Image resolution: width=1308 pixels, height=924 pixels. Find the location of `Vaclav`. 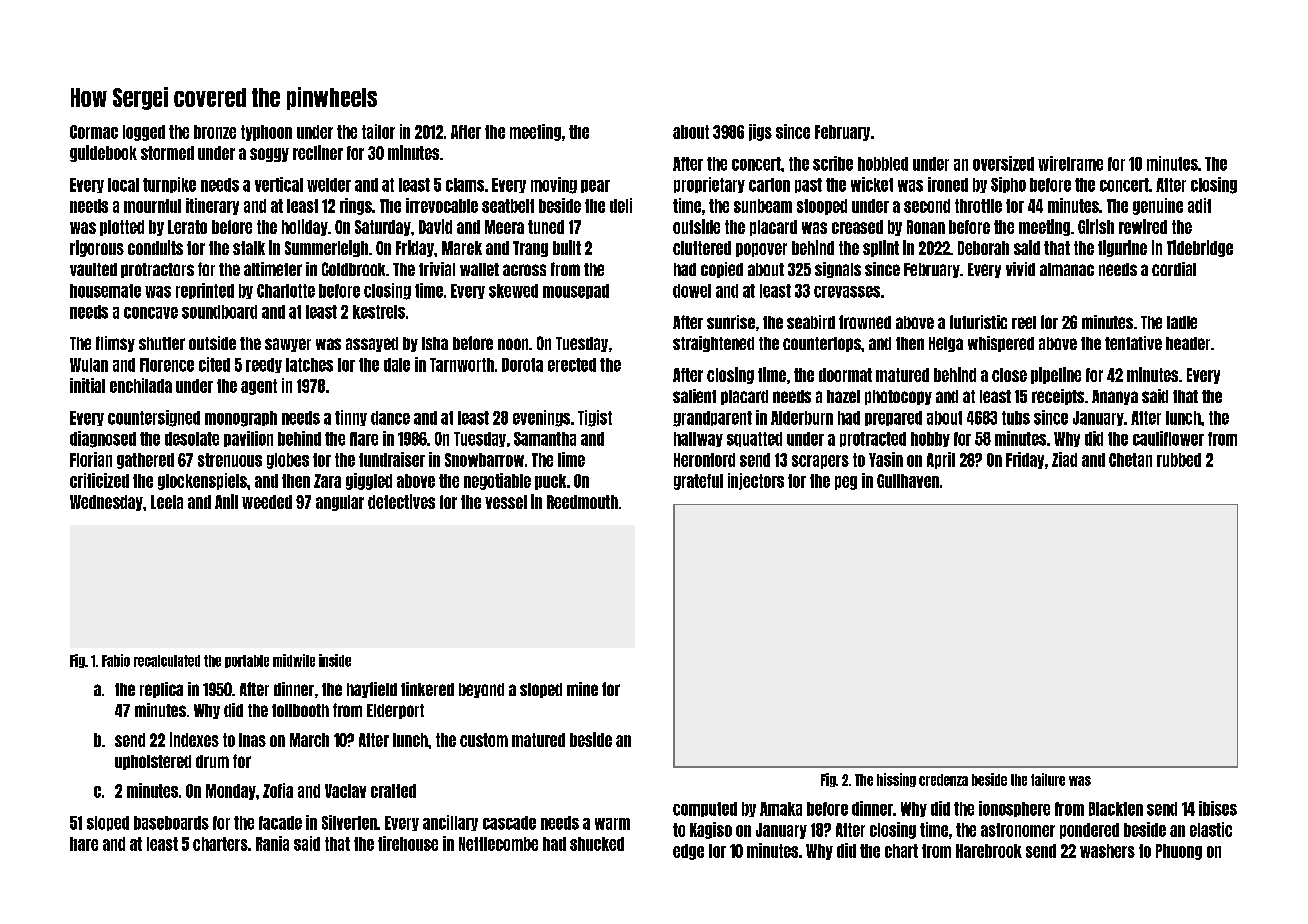

Vaclav is located at coordinates (345, 791).
